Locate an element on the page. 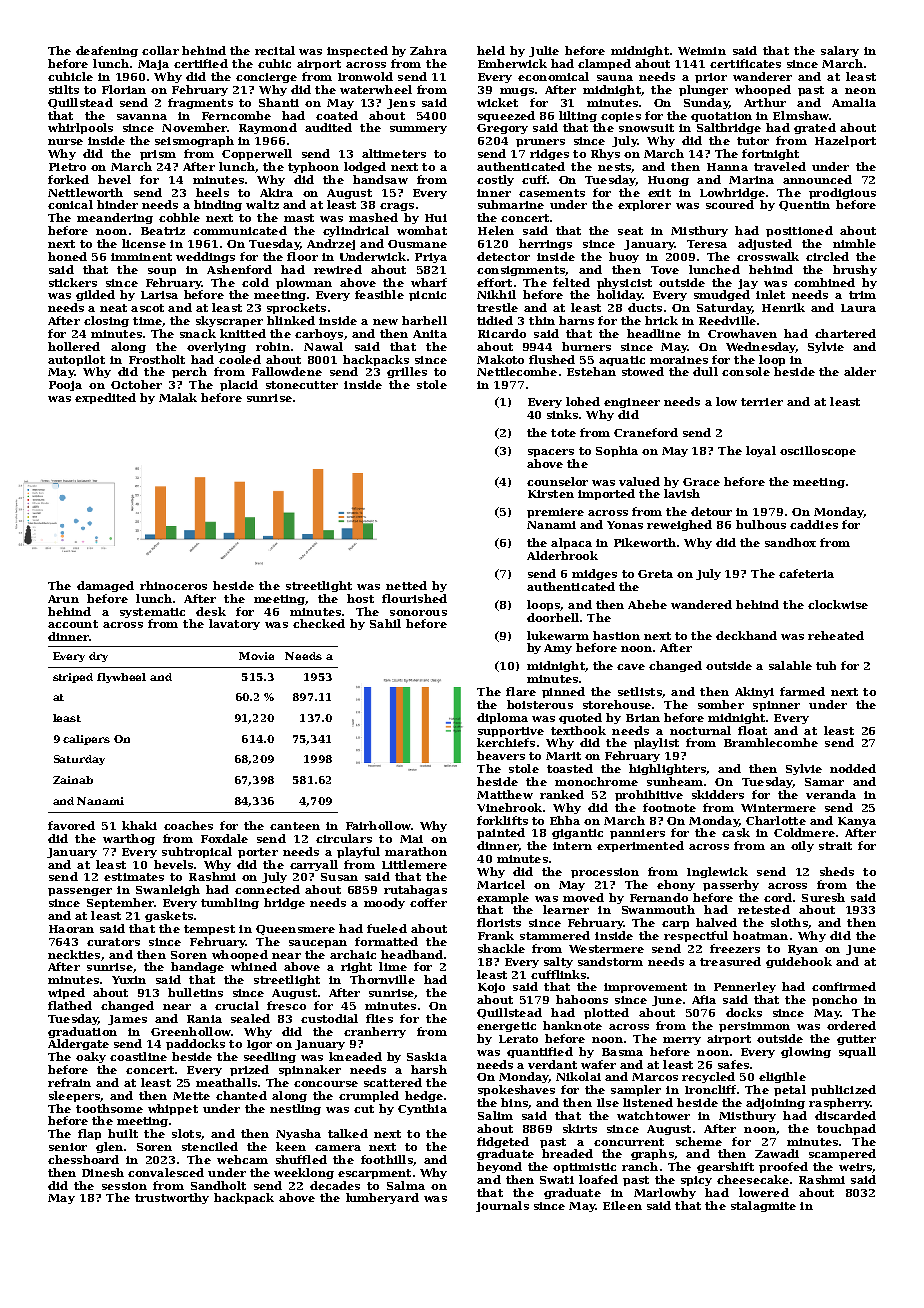  session is located at coordinates (124, 1186).
